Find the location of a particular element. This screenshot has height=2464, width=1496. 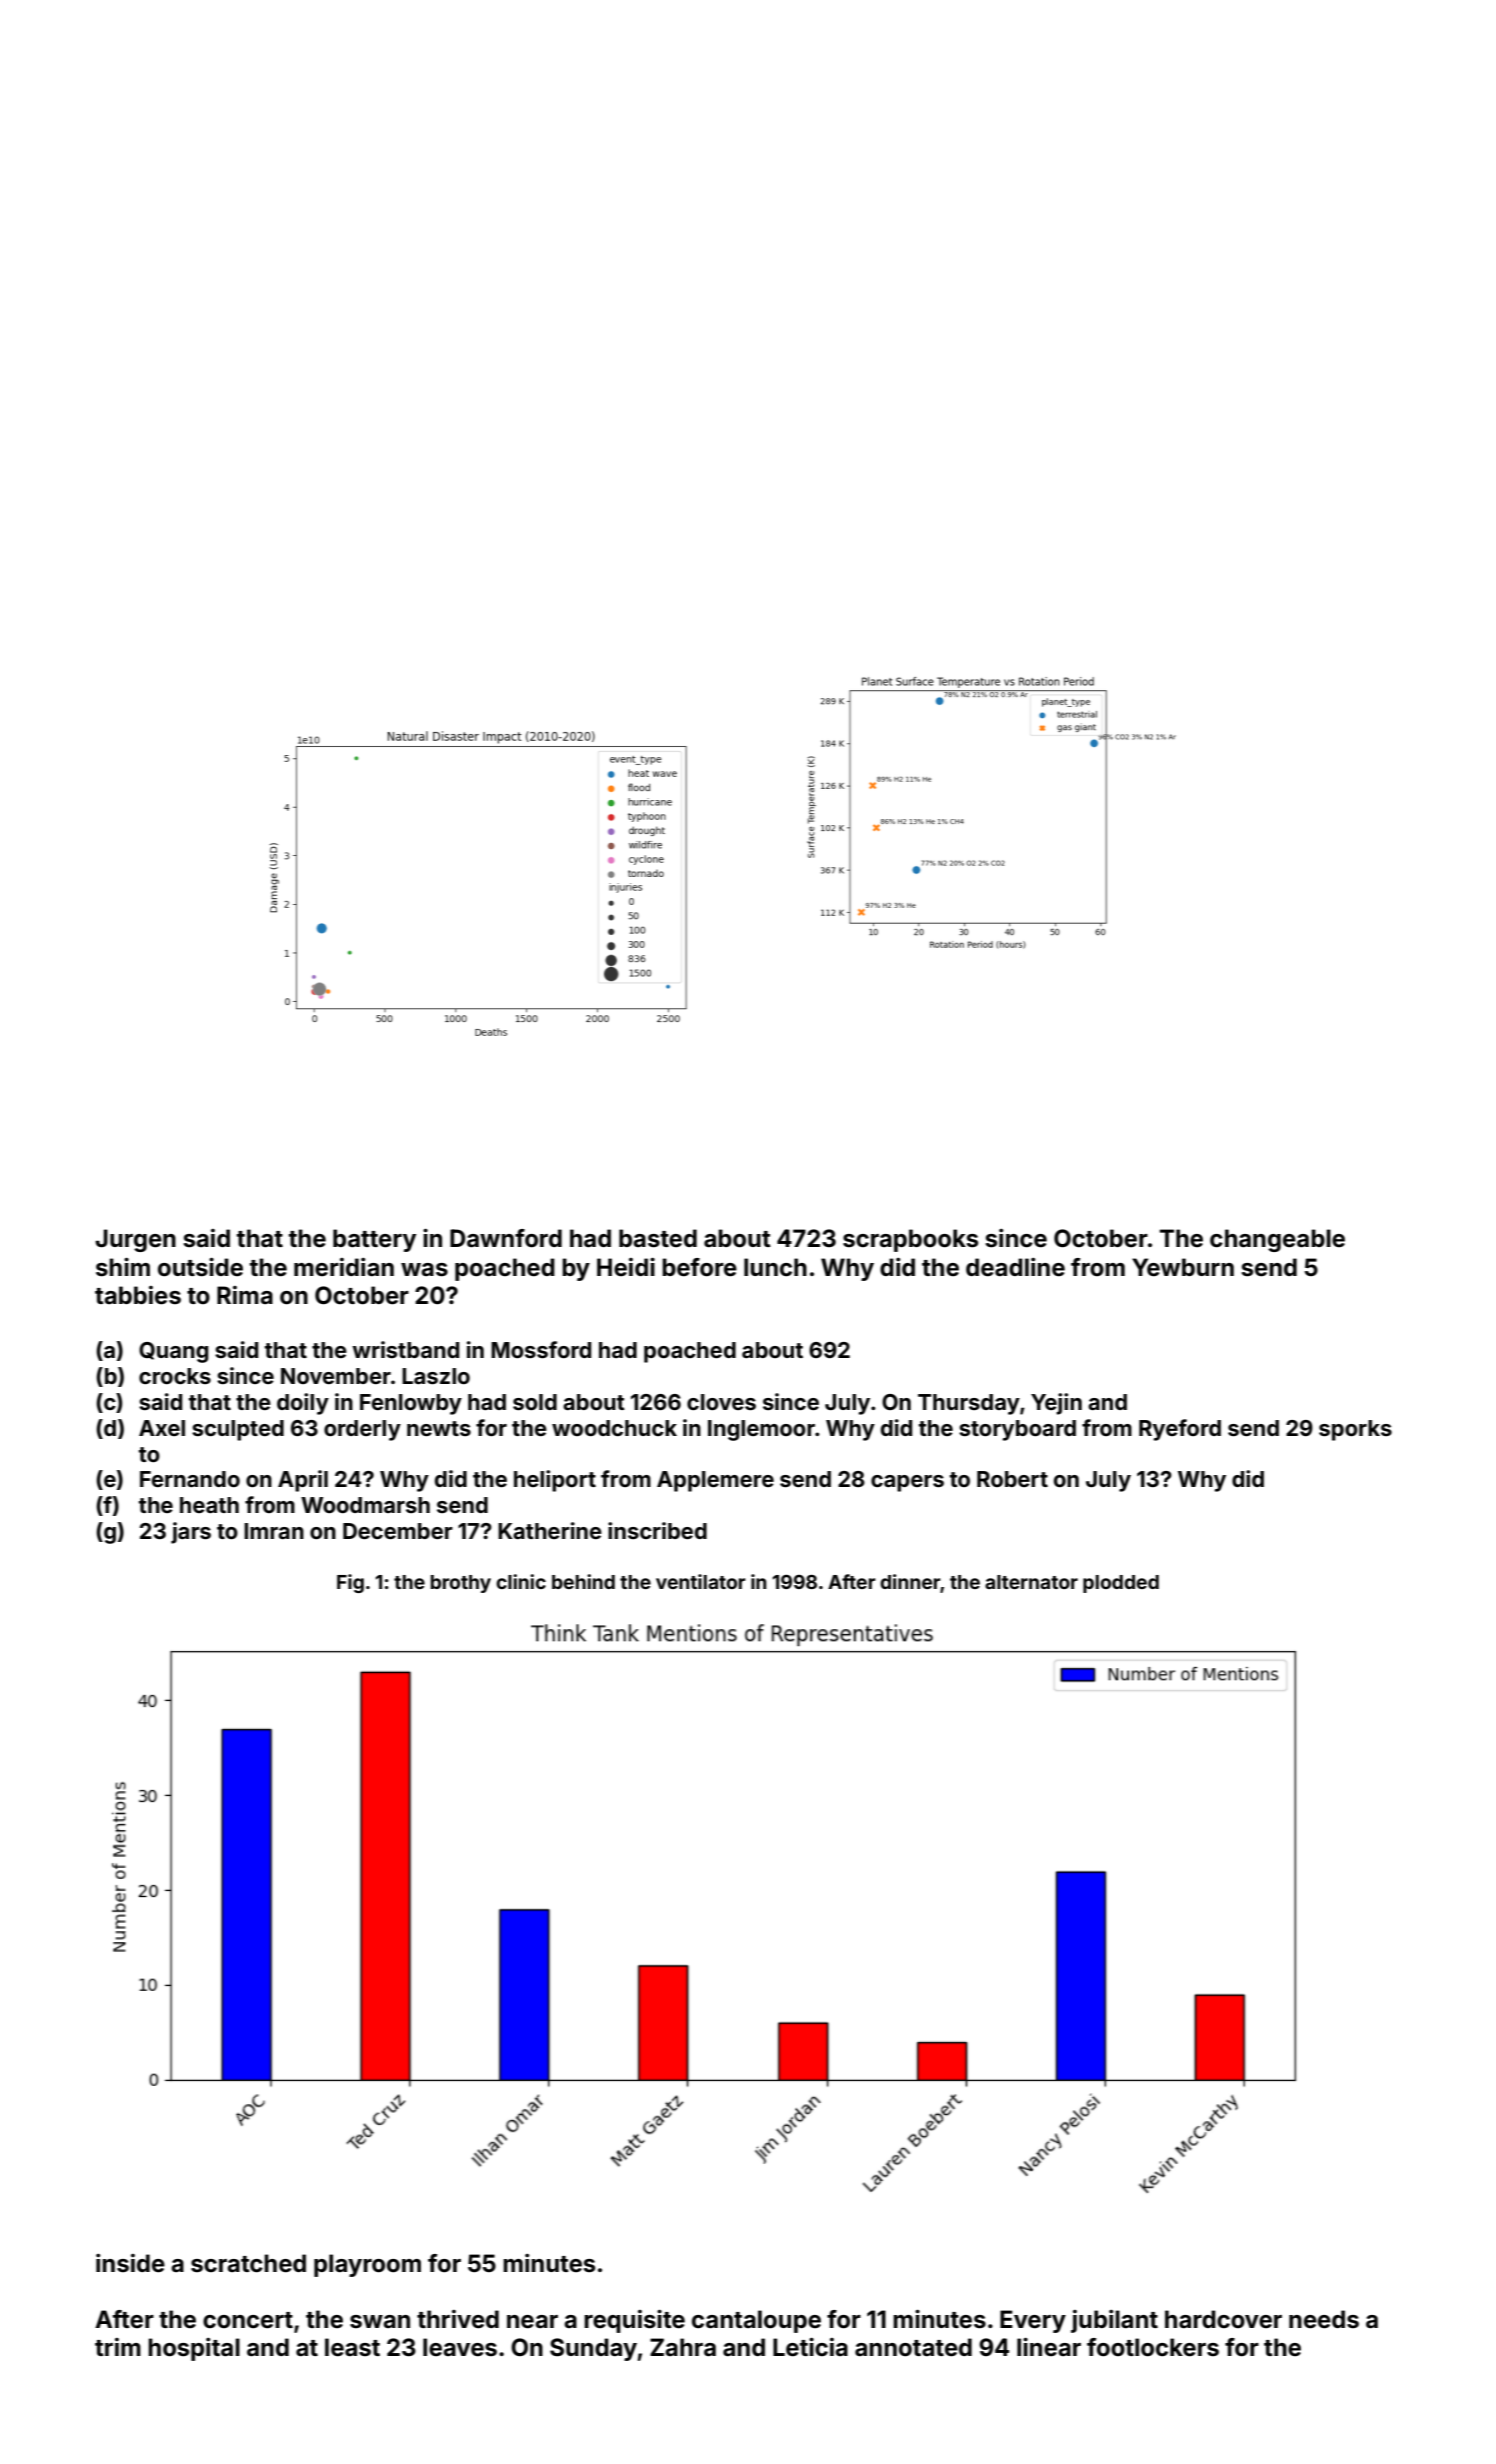

tabbies is located at coordinates (138, 1295).
